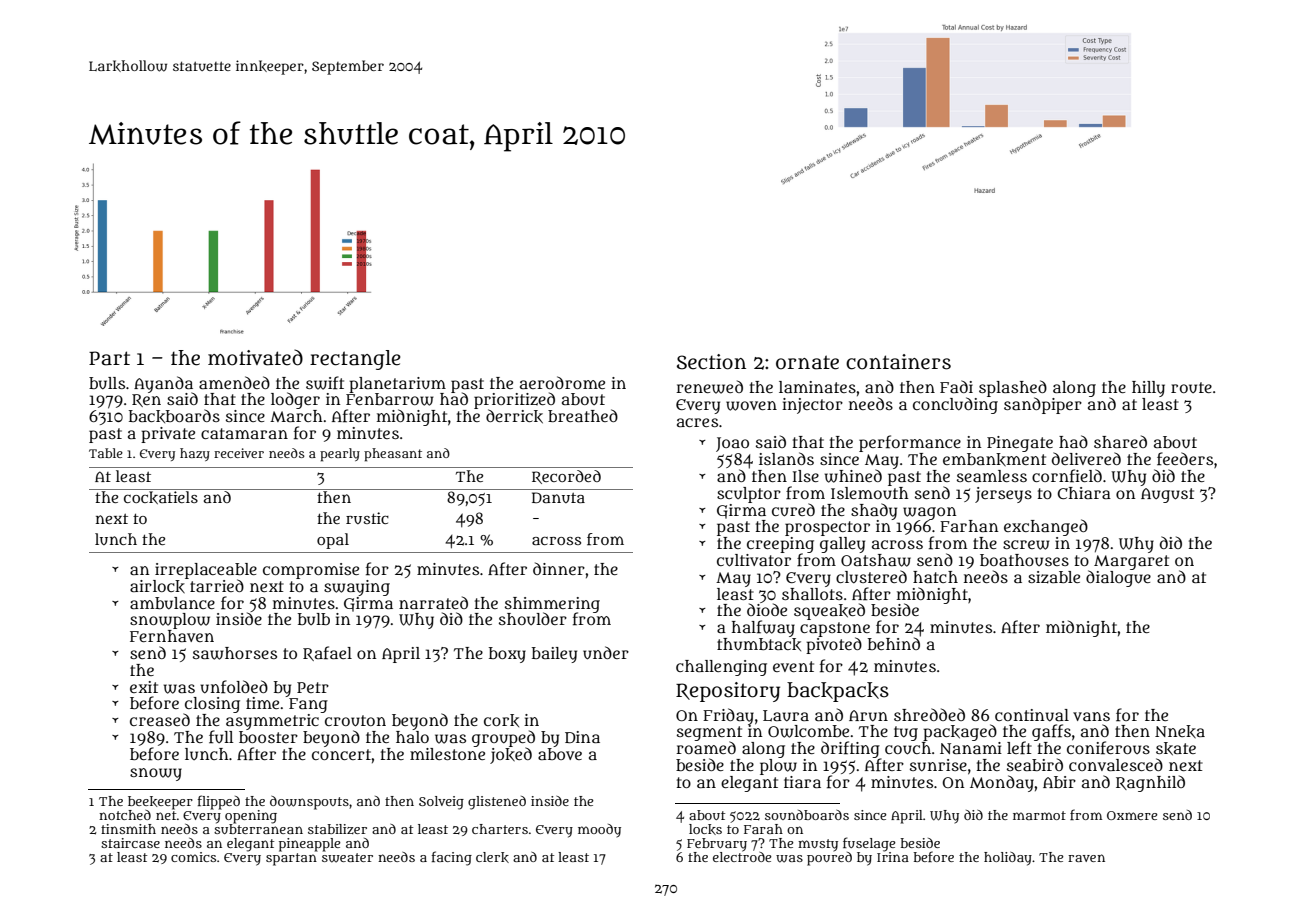 The height and width of the document is (924, 1308). What do you see at coordinates (511, 755) in the document?
I see `joked` at bounding box center [511, 755].
